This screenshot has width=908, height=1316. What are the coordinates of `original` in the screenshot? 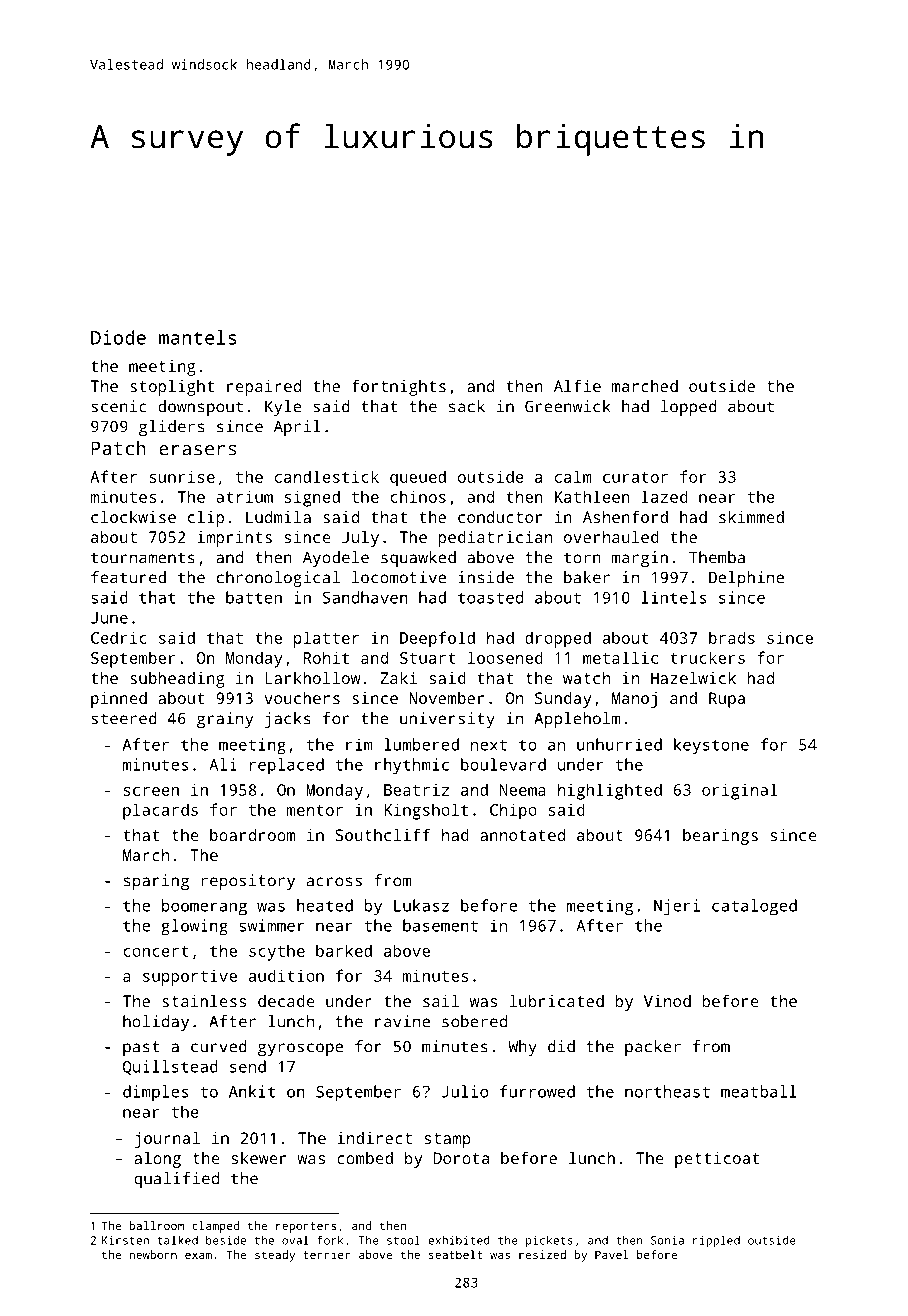 It's located at (740, 791).
